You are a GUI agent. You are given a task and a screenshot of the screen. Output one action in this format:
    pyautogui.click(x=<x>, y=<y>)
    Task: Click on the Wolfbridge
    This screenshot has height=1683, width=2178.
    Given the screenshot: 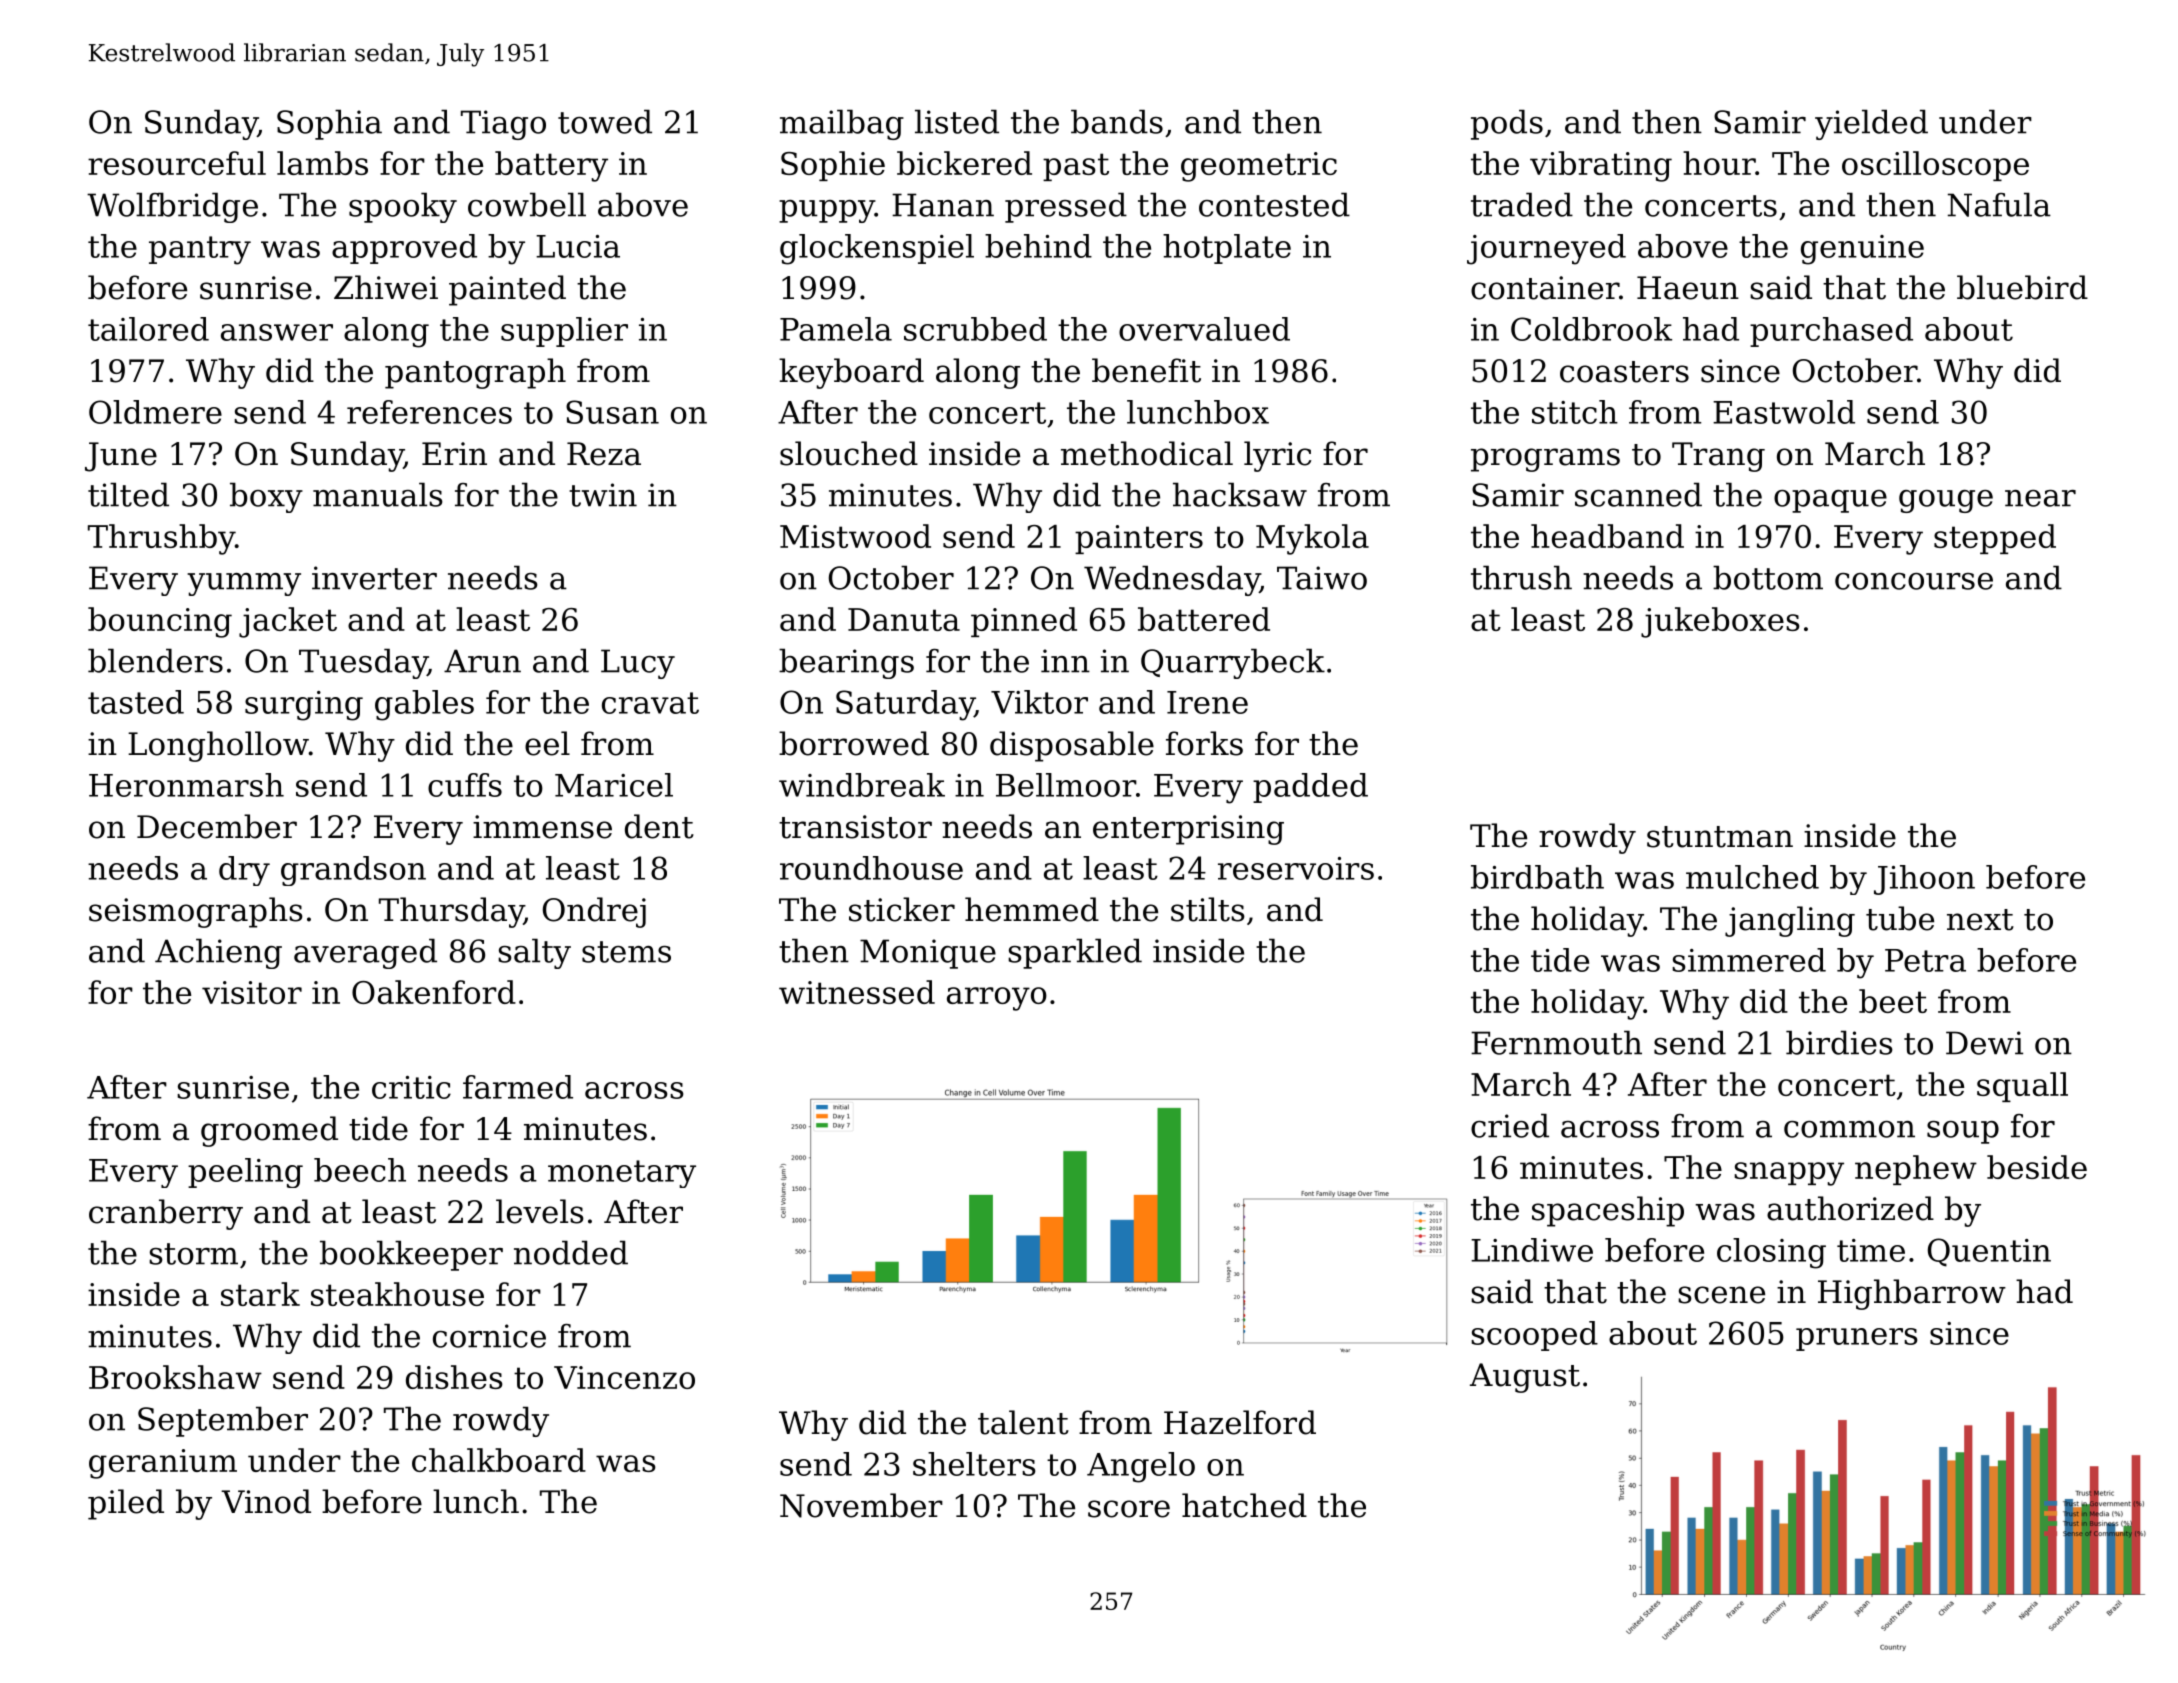 What is the action you would take?
    pyautogui.click(x=172, y=207)
